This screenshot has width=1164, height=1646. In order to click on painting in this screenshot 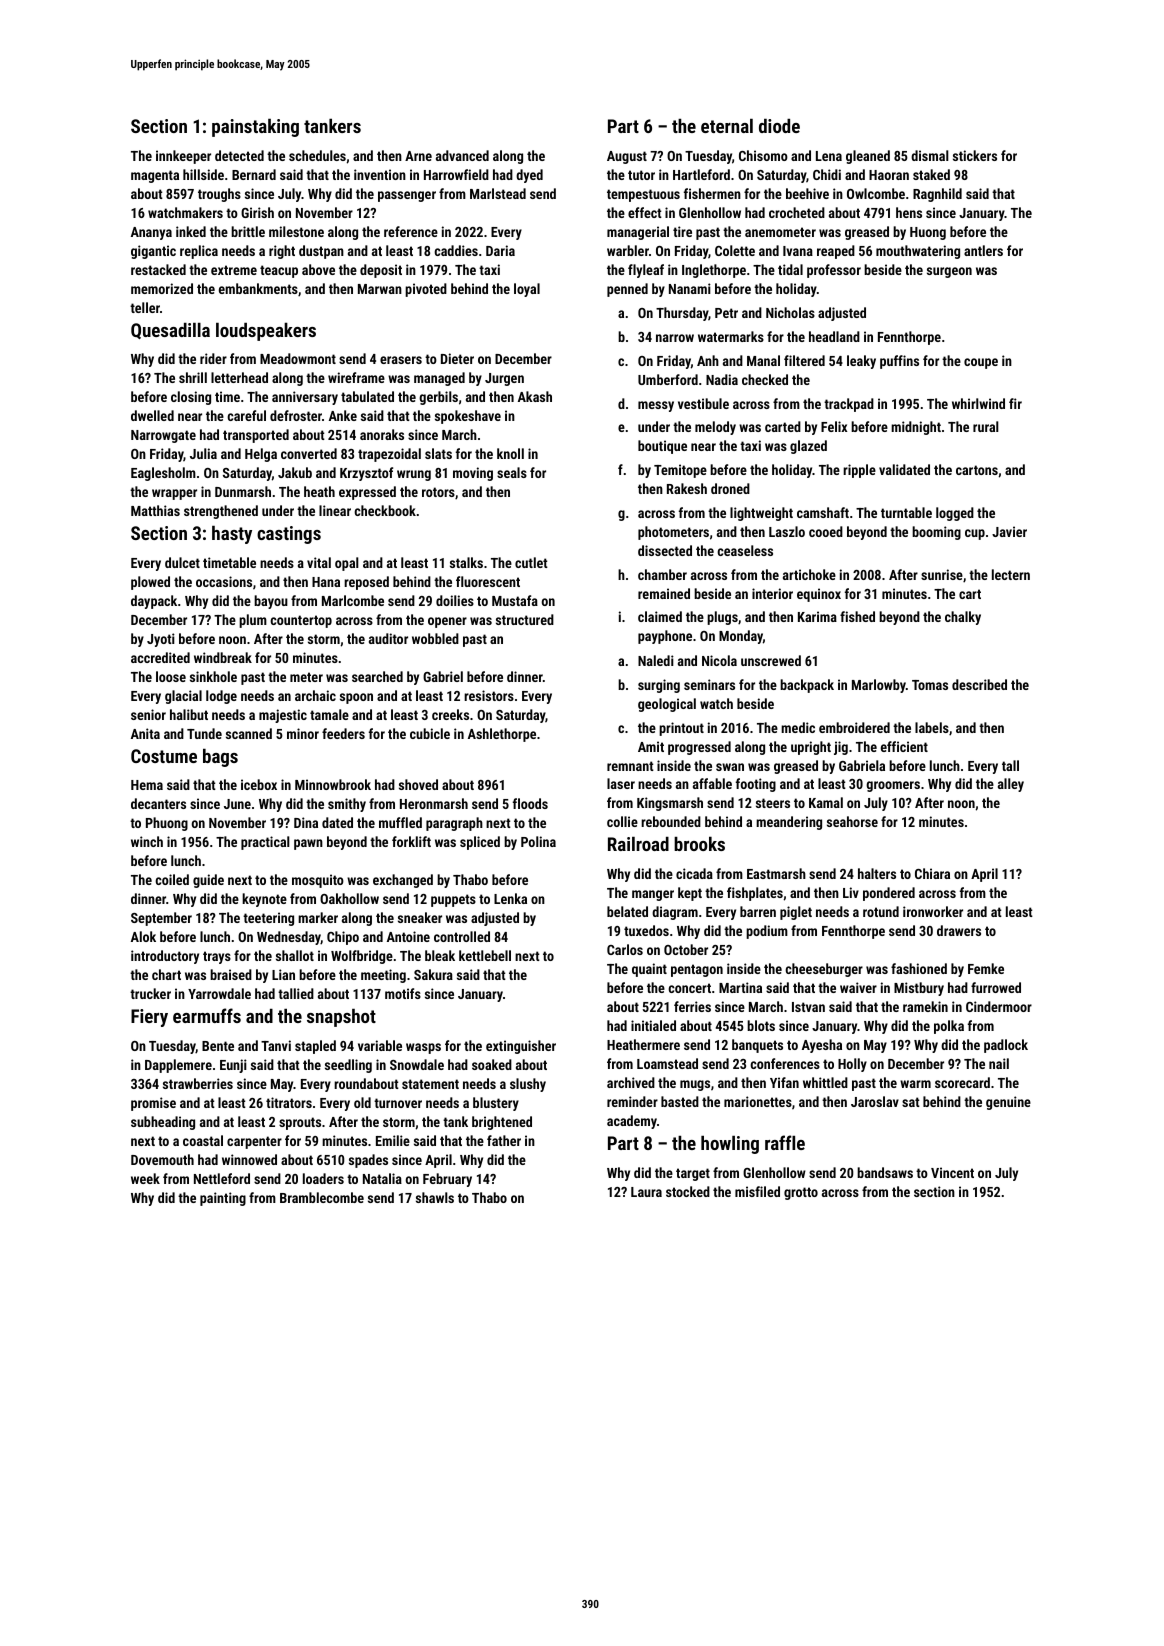, I will do `click(223, 1199)`.
